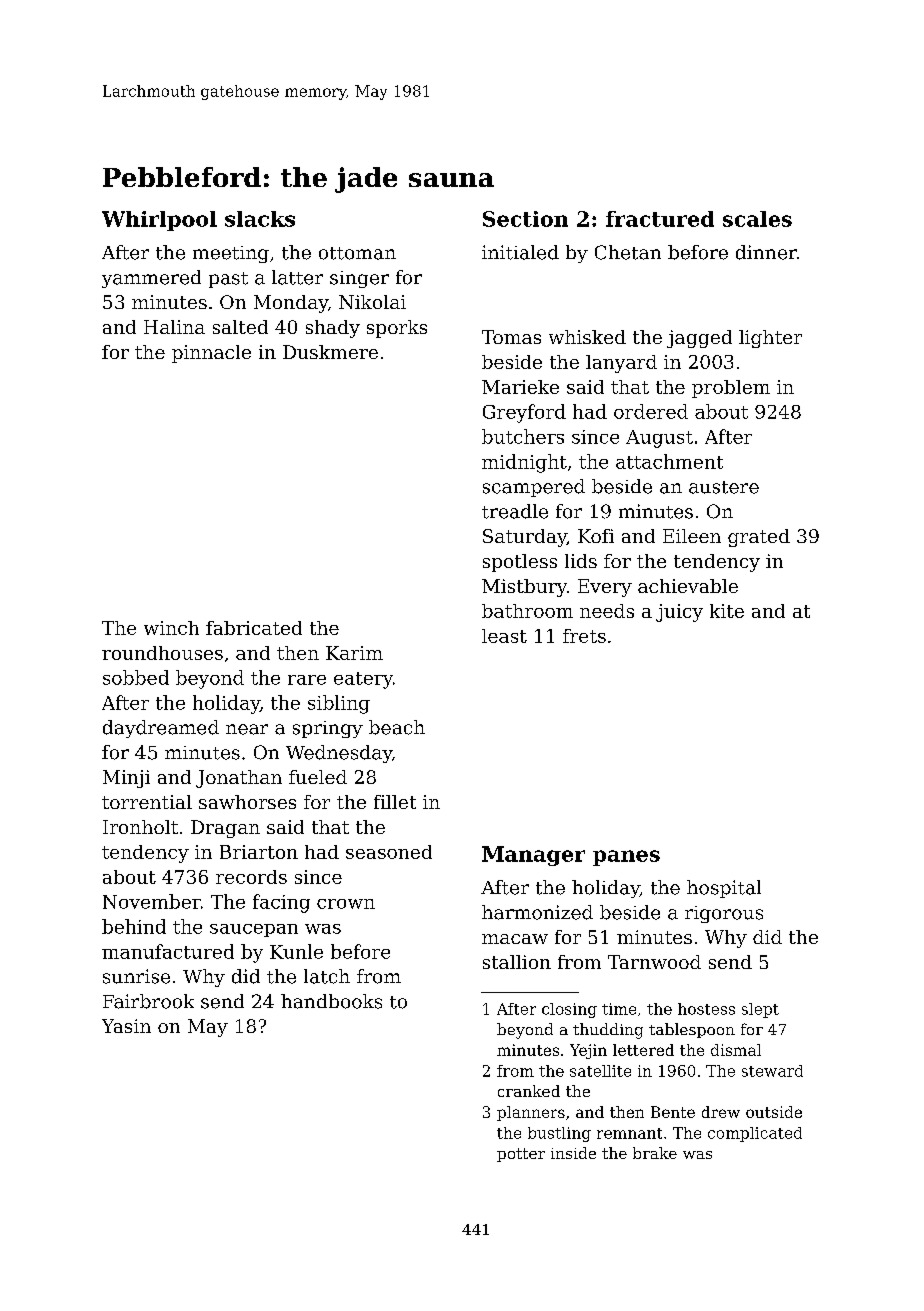 This screenshot has height=1311, width=924. I want to click on stallion, so click(517, 962).
